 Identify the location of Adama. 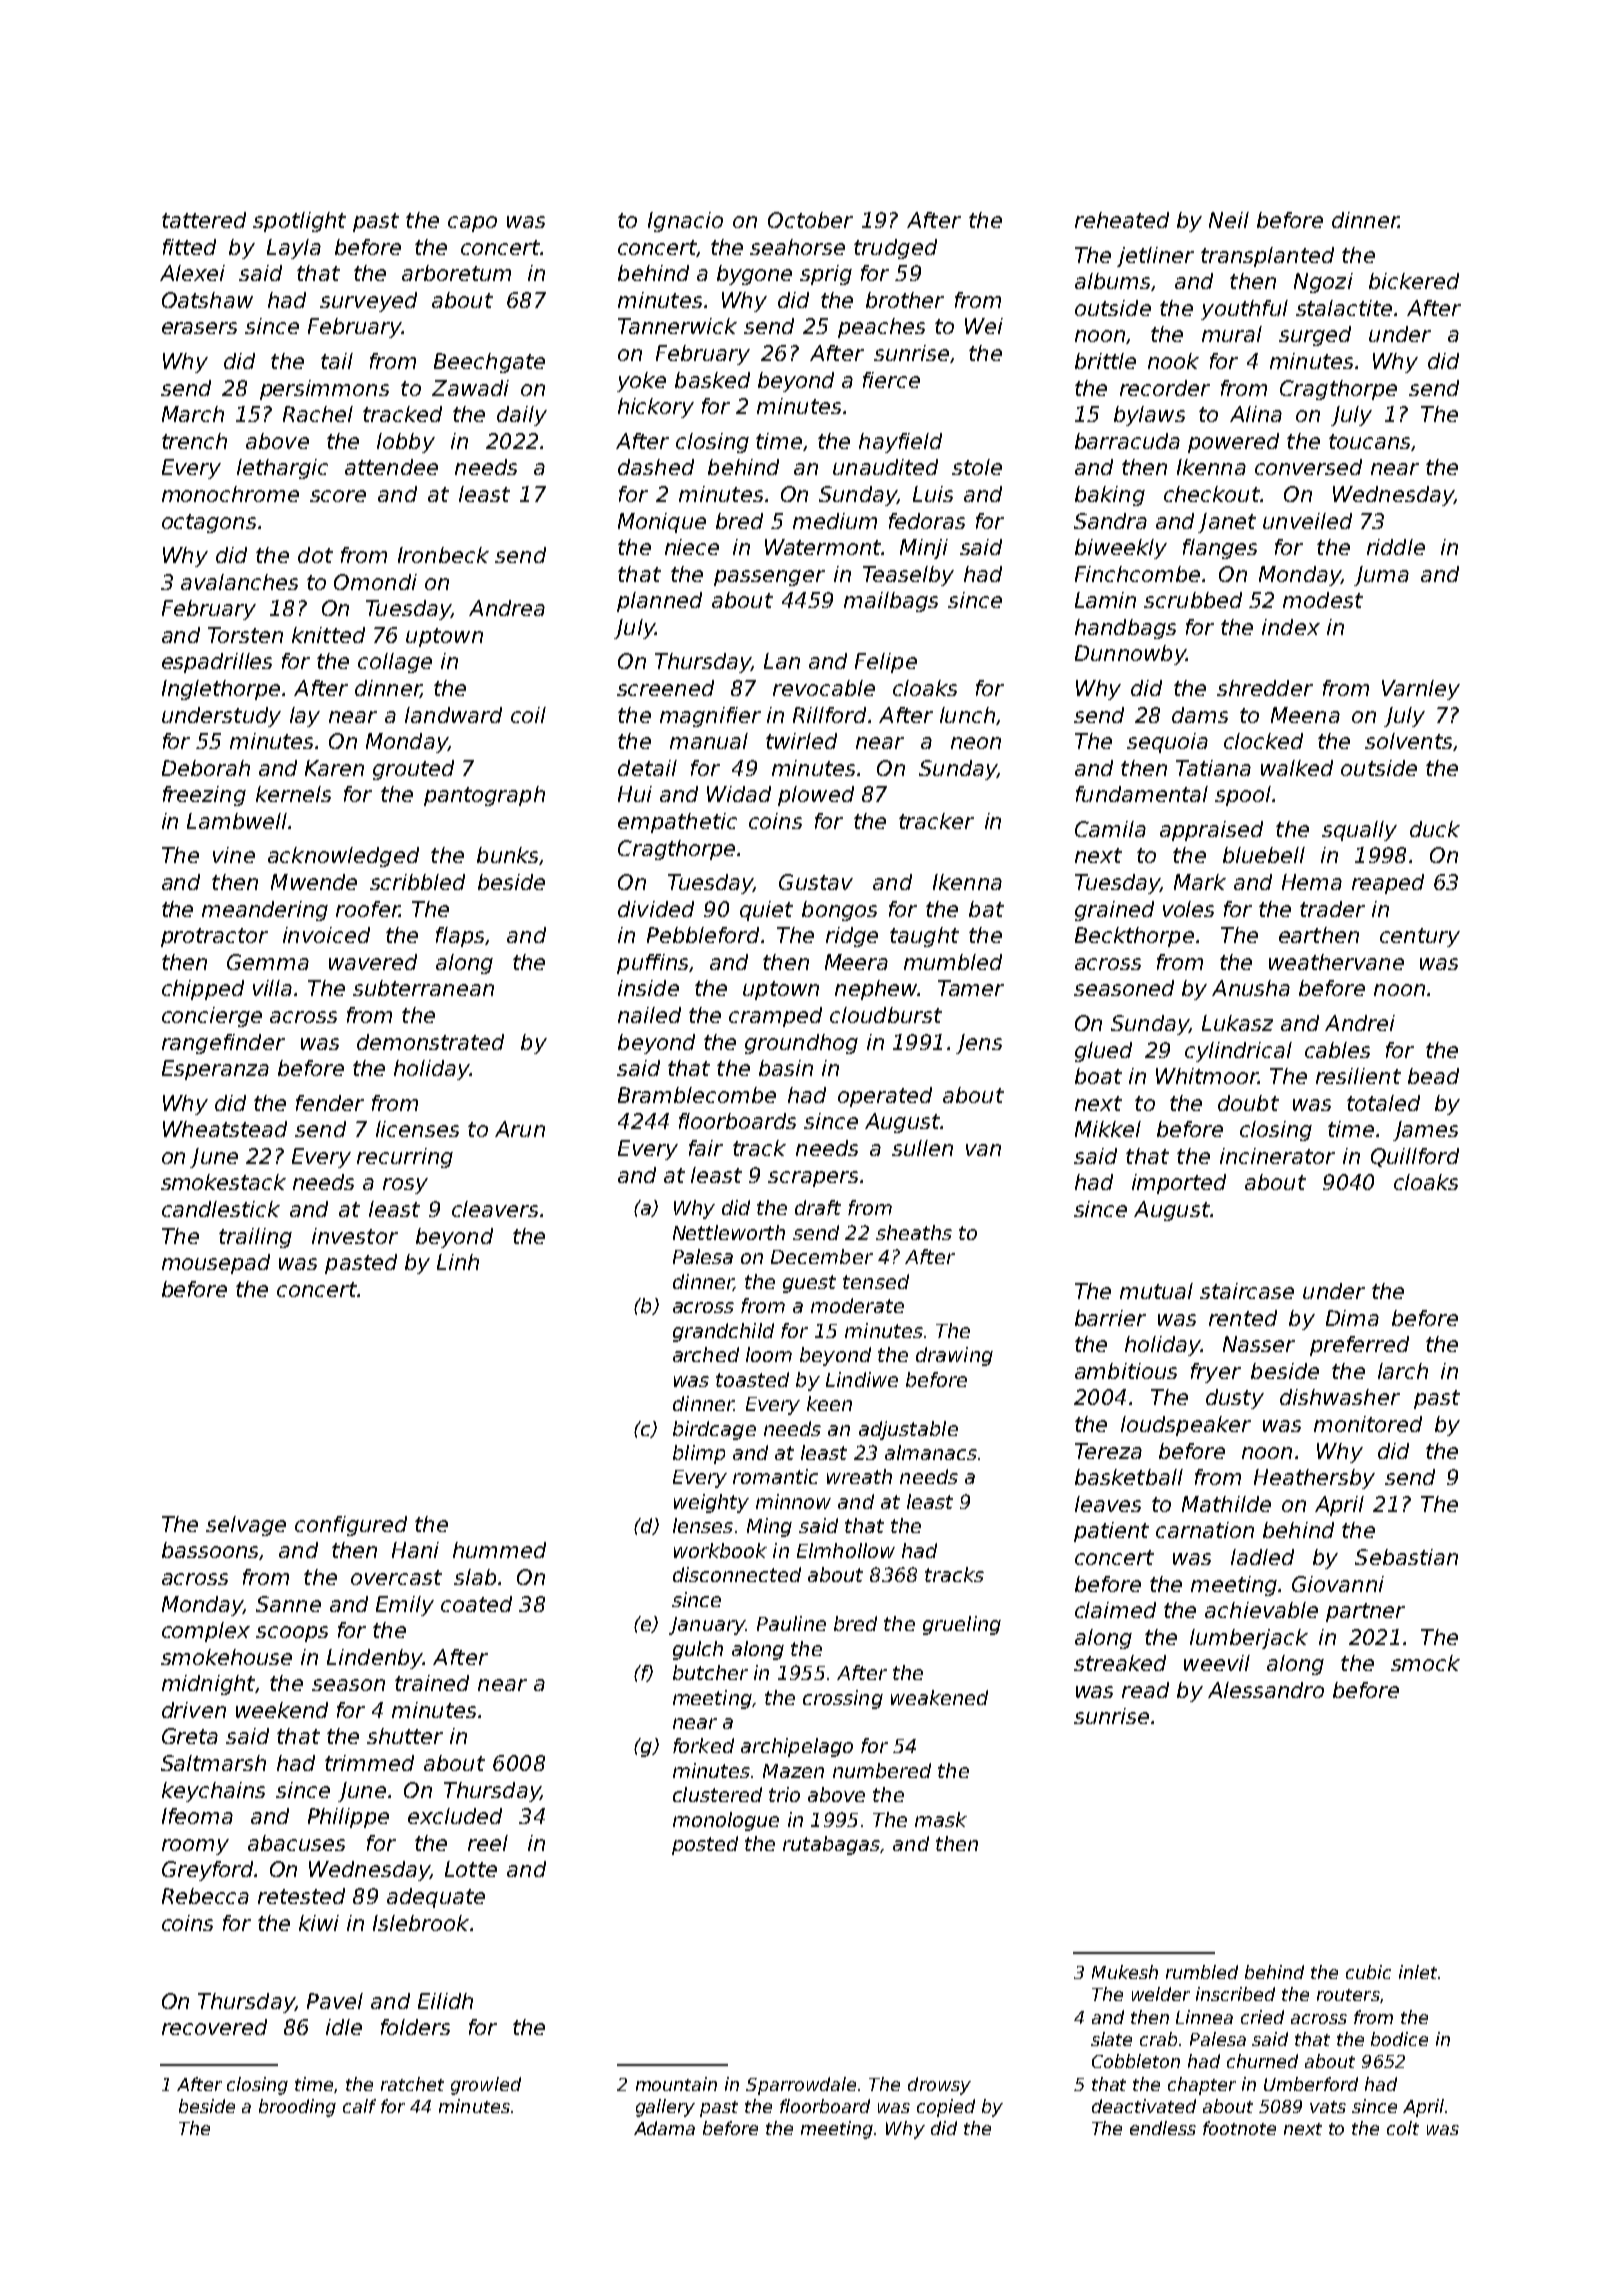
(664, 2128).
